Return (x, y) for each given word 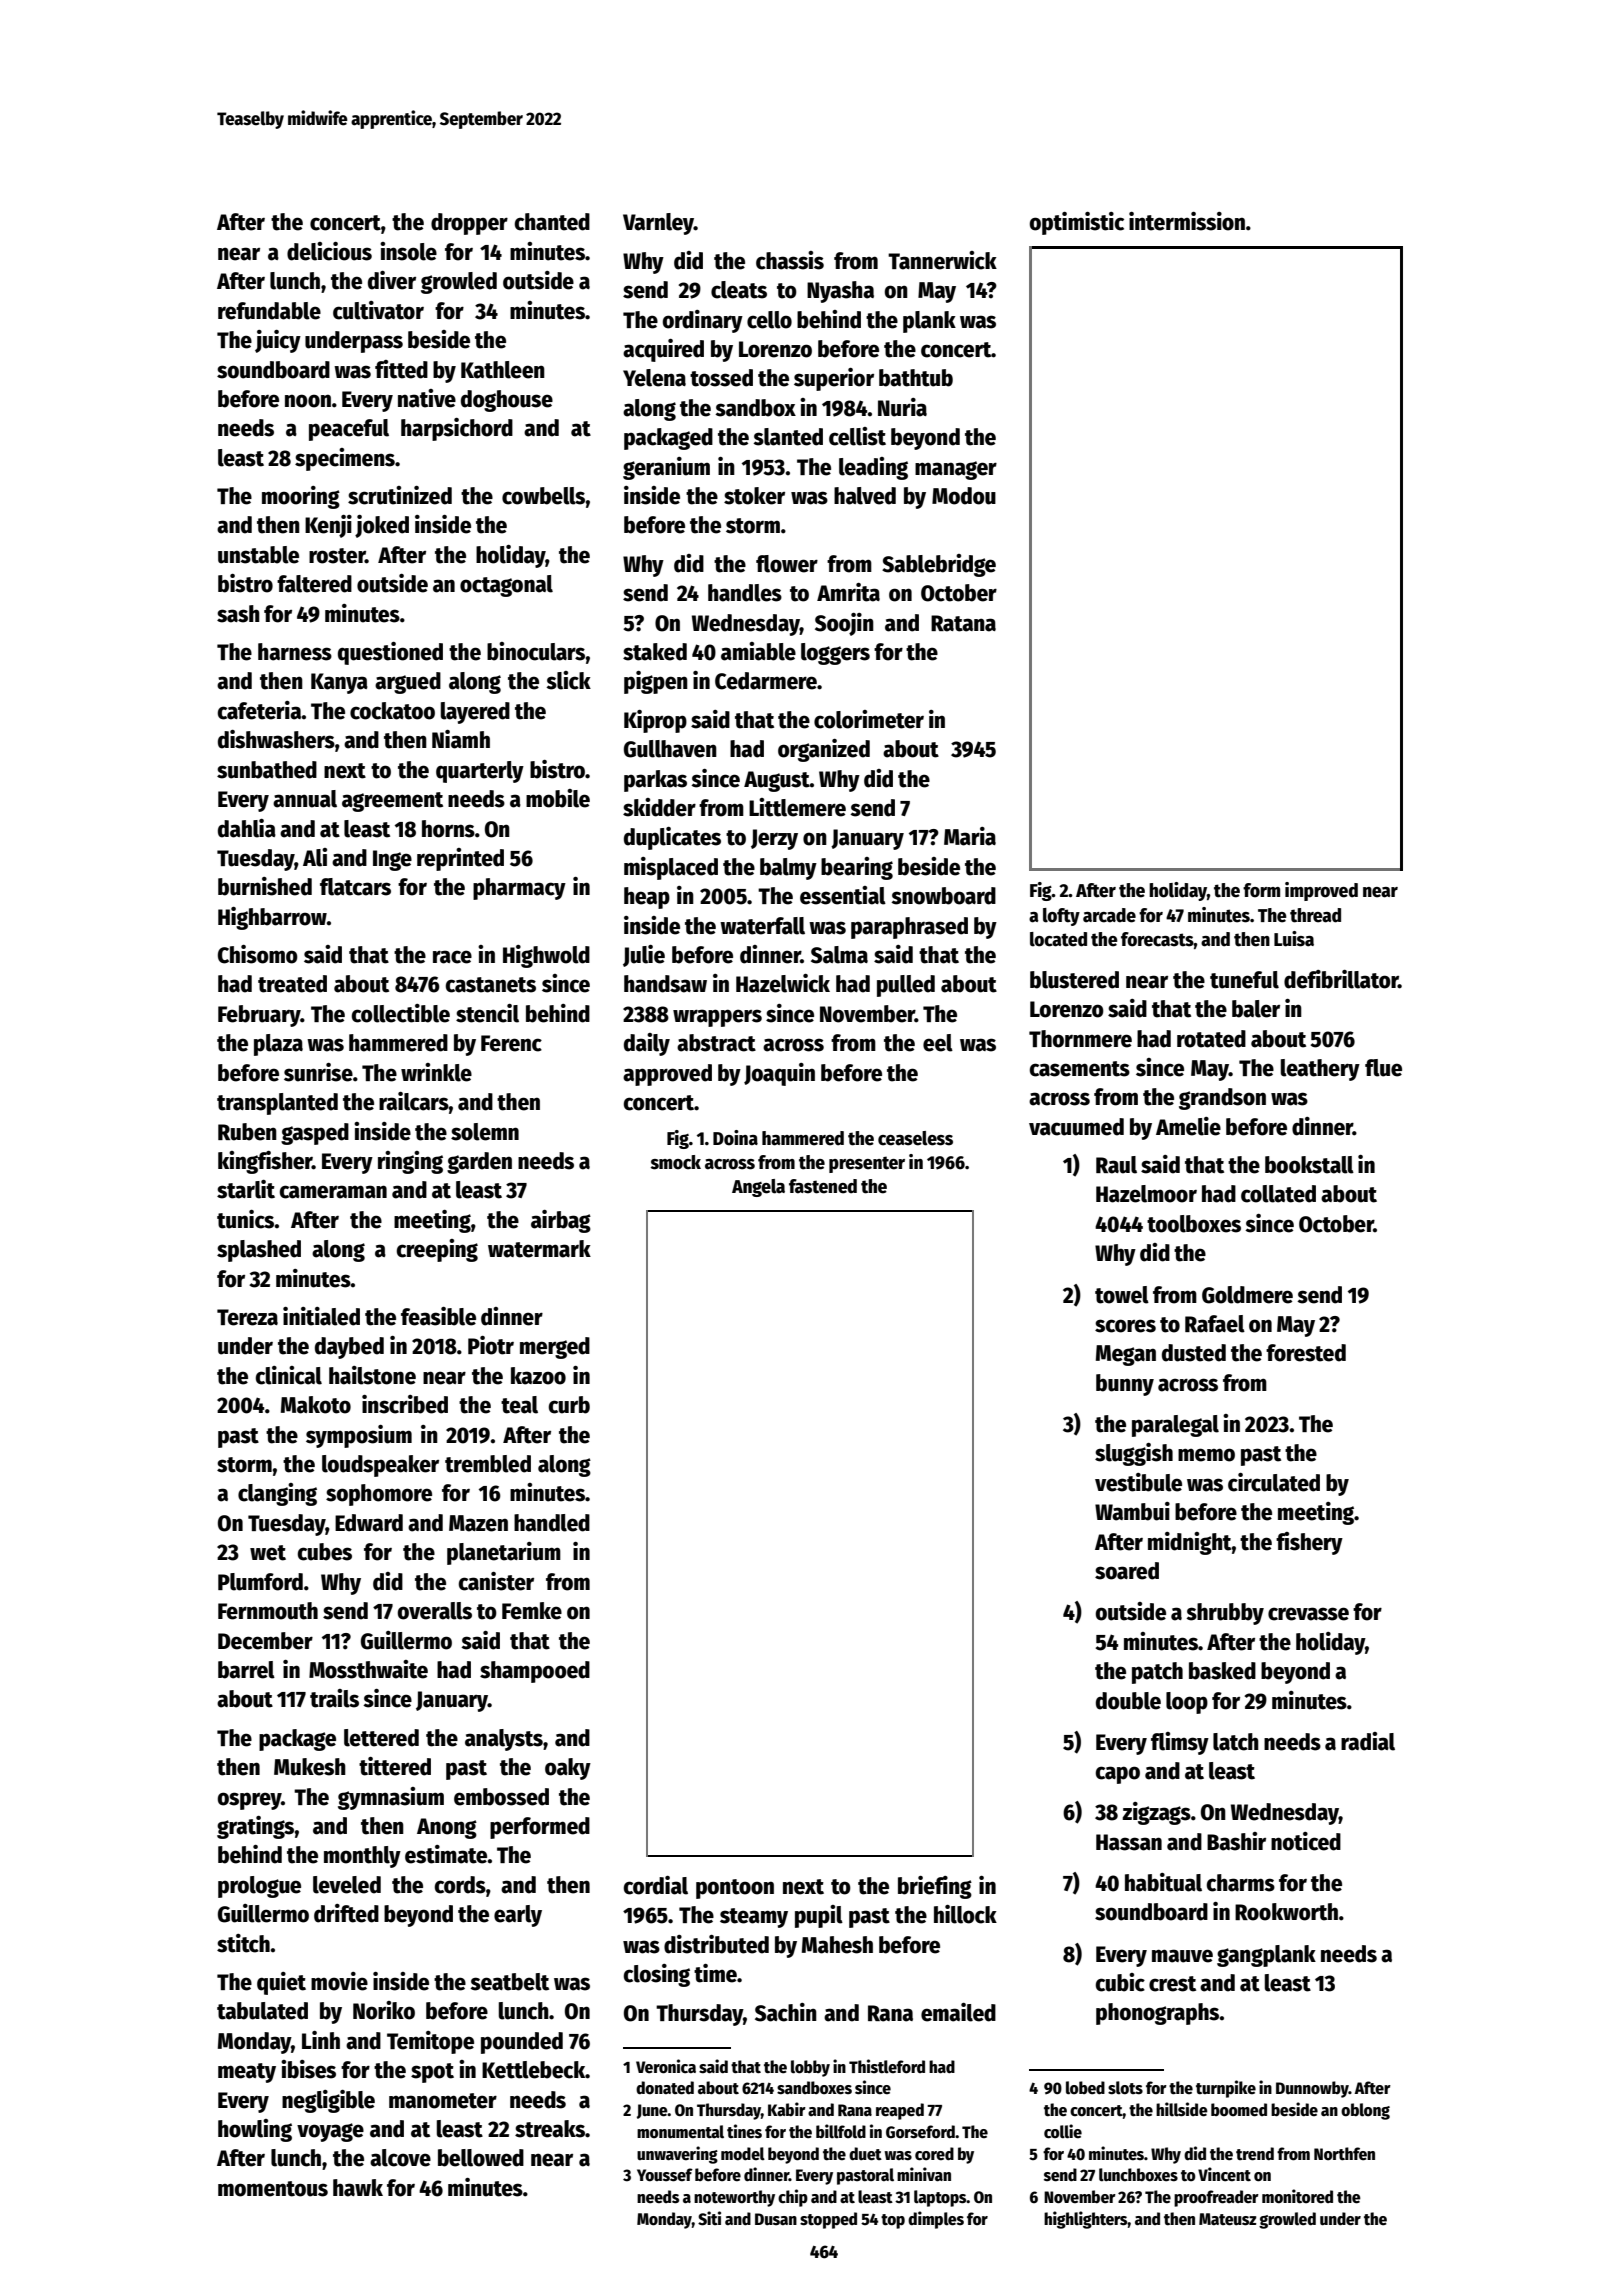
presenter (867, 1164)
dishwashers (276, 739)
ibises (308, 2069)
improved (1321, 891)
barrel (246, 1670)
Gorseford (920, 2132)
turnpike (1226, 2089)
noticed (1306, 1841)
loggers (835, 654)
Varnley (658, 224)
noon (308, 401)
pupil (819, 1916)
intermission (1187, 221)
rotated (1211, 1039)
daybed (349, 1348)
